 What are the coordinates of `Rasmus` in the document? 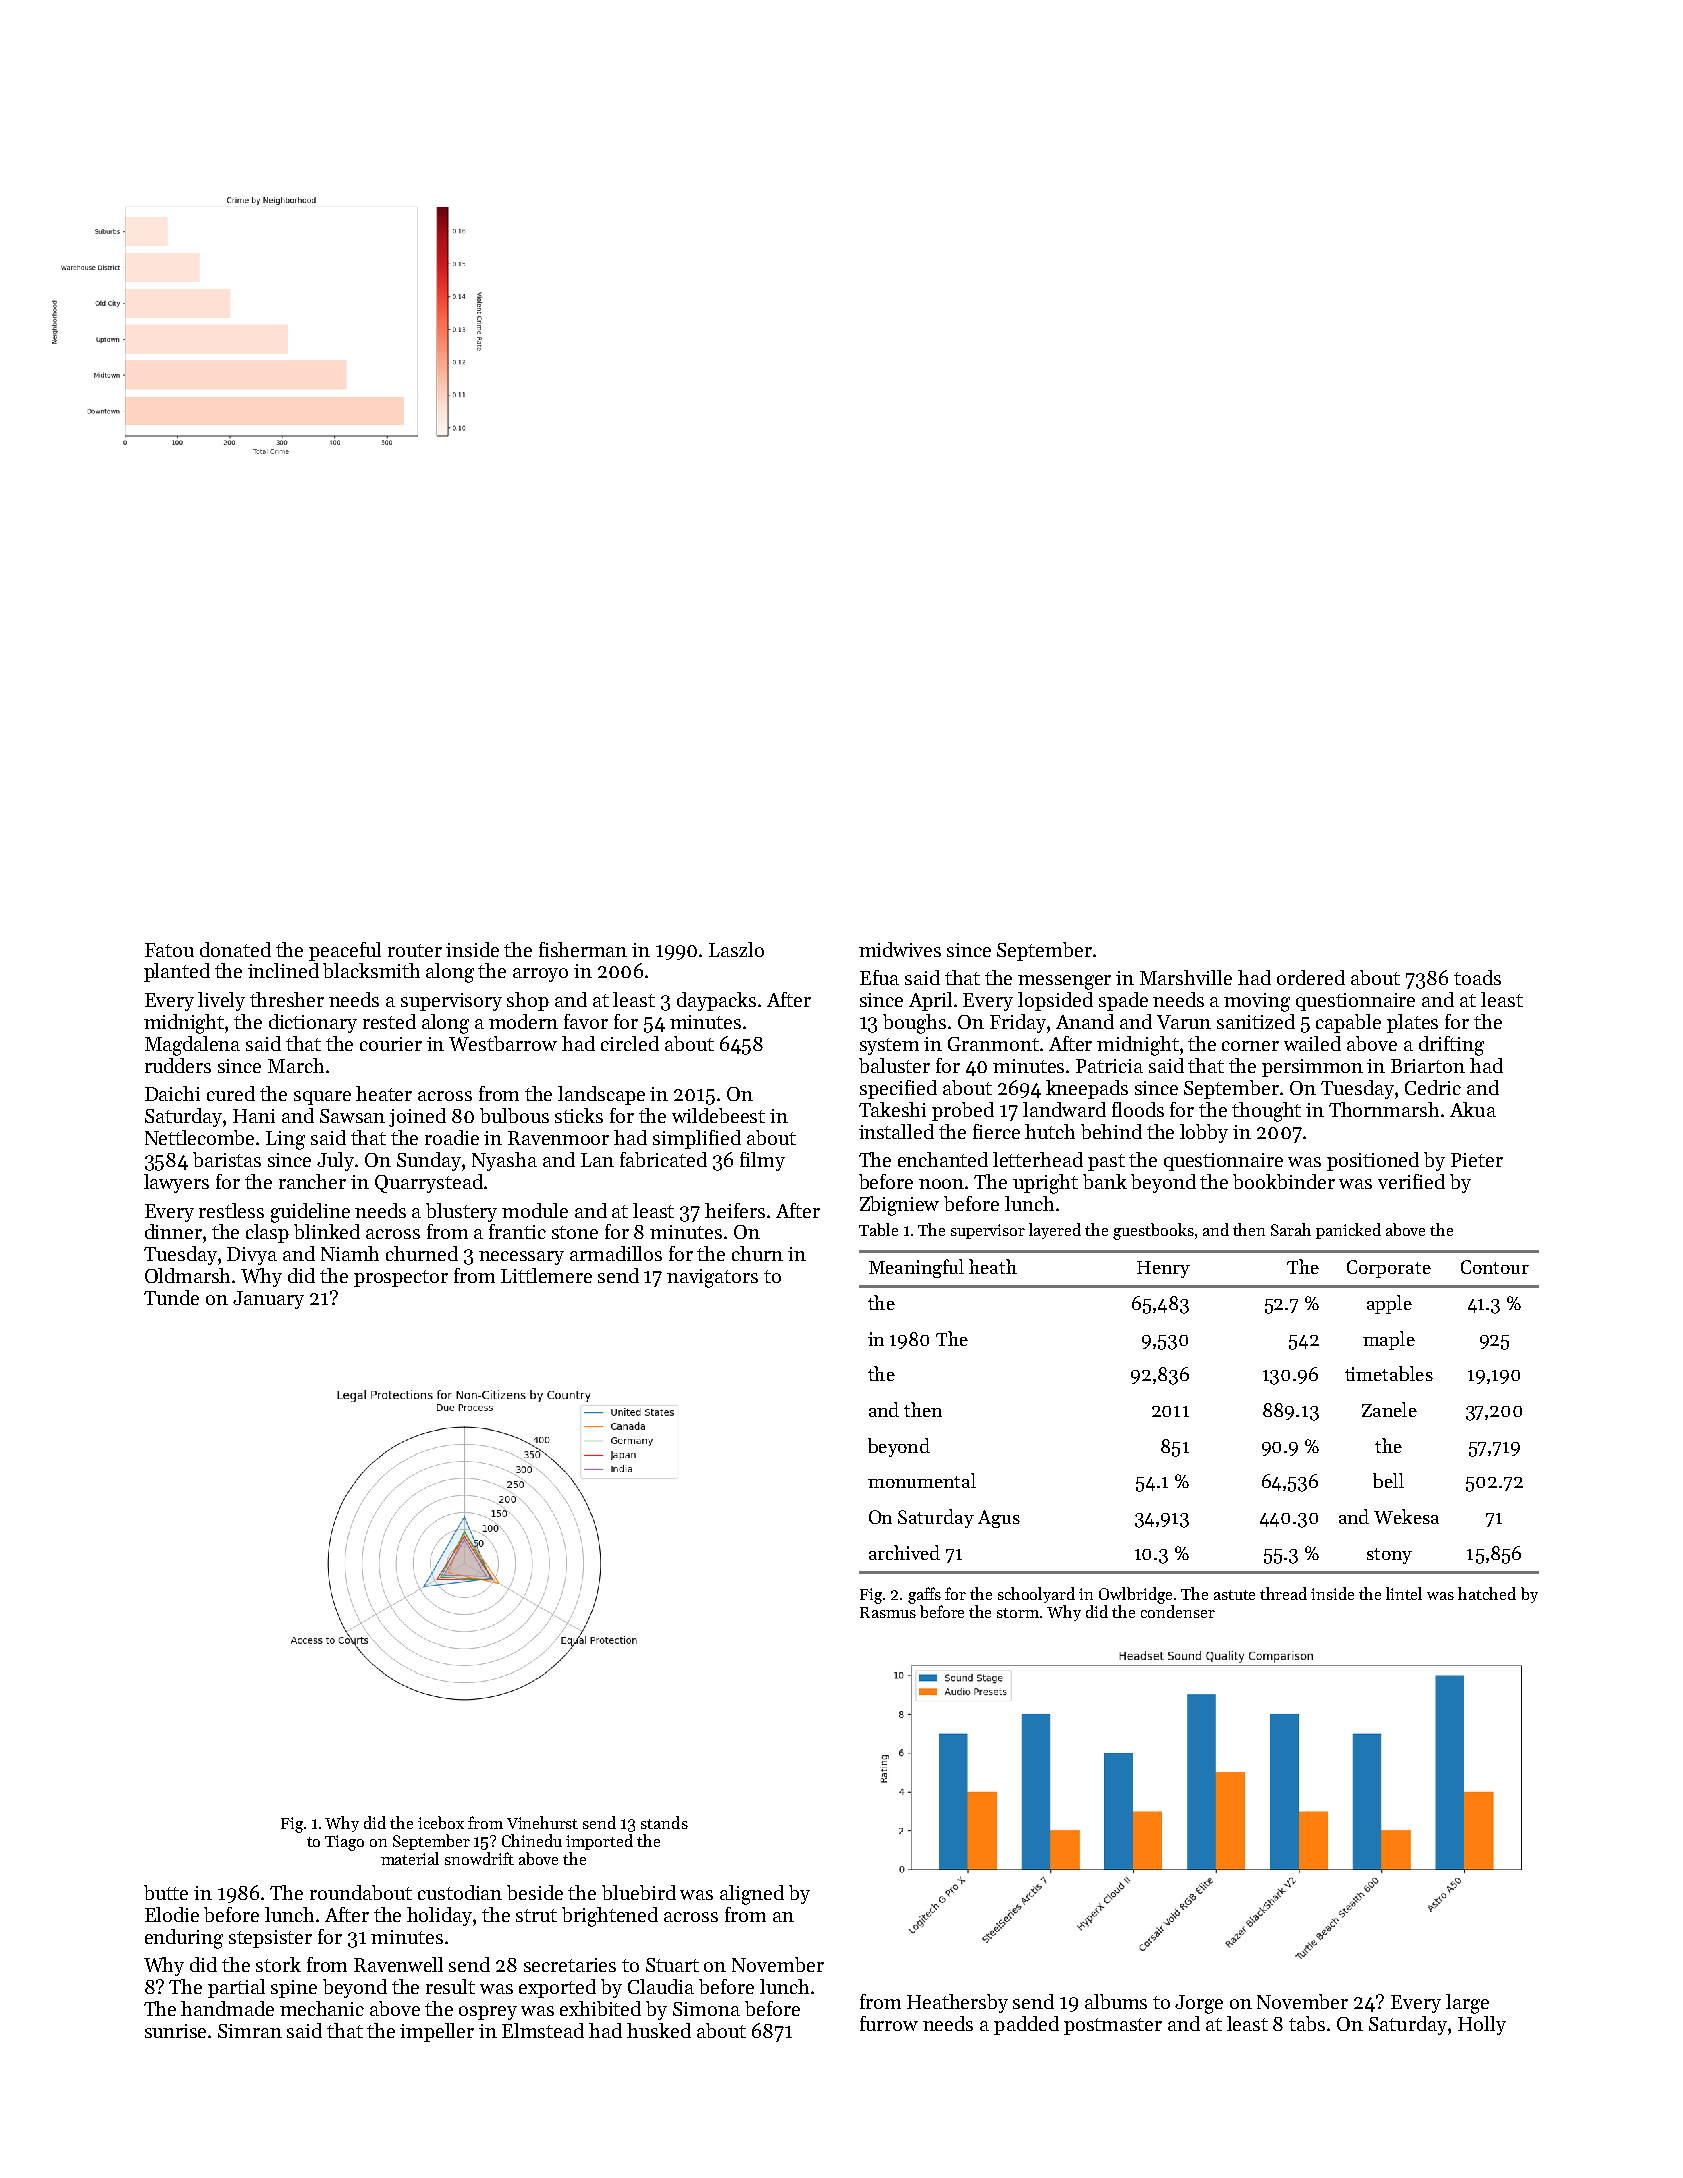 It's located at (888, 1612).
